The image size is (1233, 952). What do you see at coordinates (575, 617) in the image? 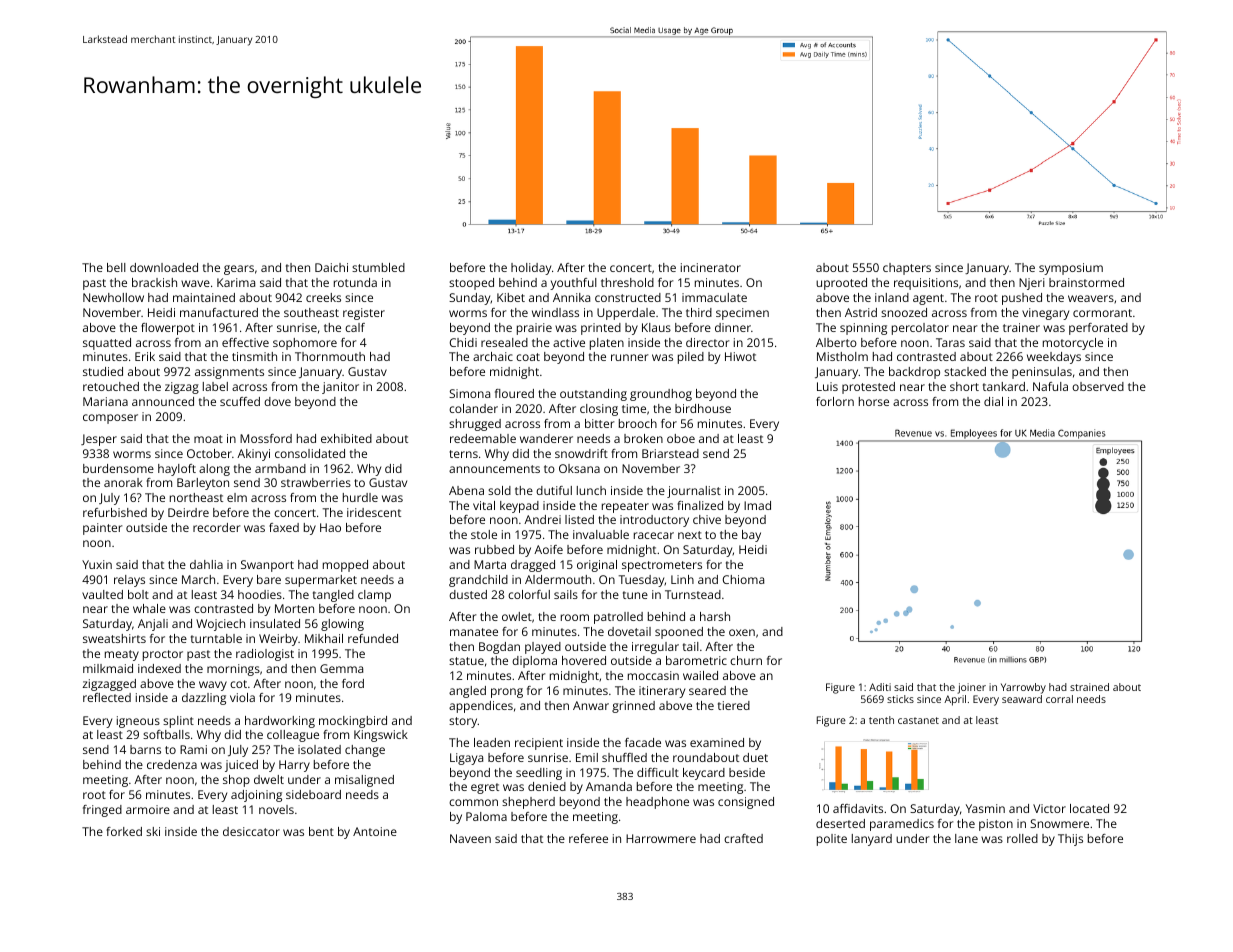
I see `room` at bounding box center [575, 617].
